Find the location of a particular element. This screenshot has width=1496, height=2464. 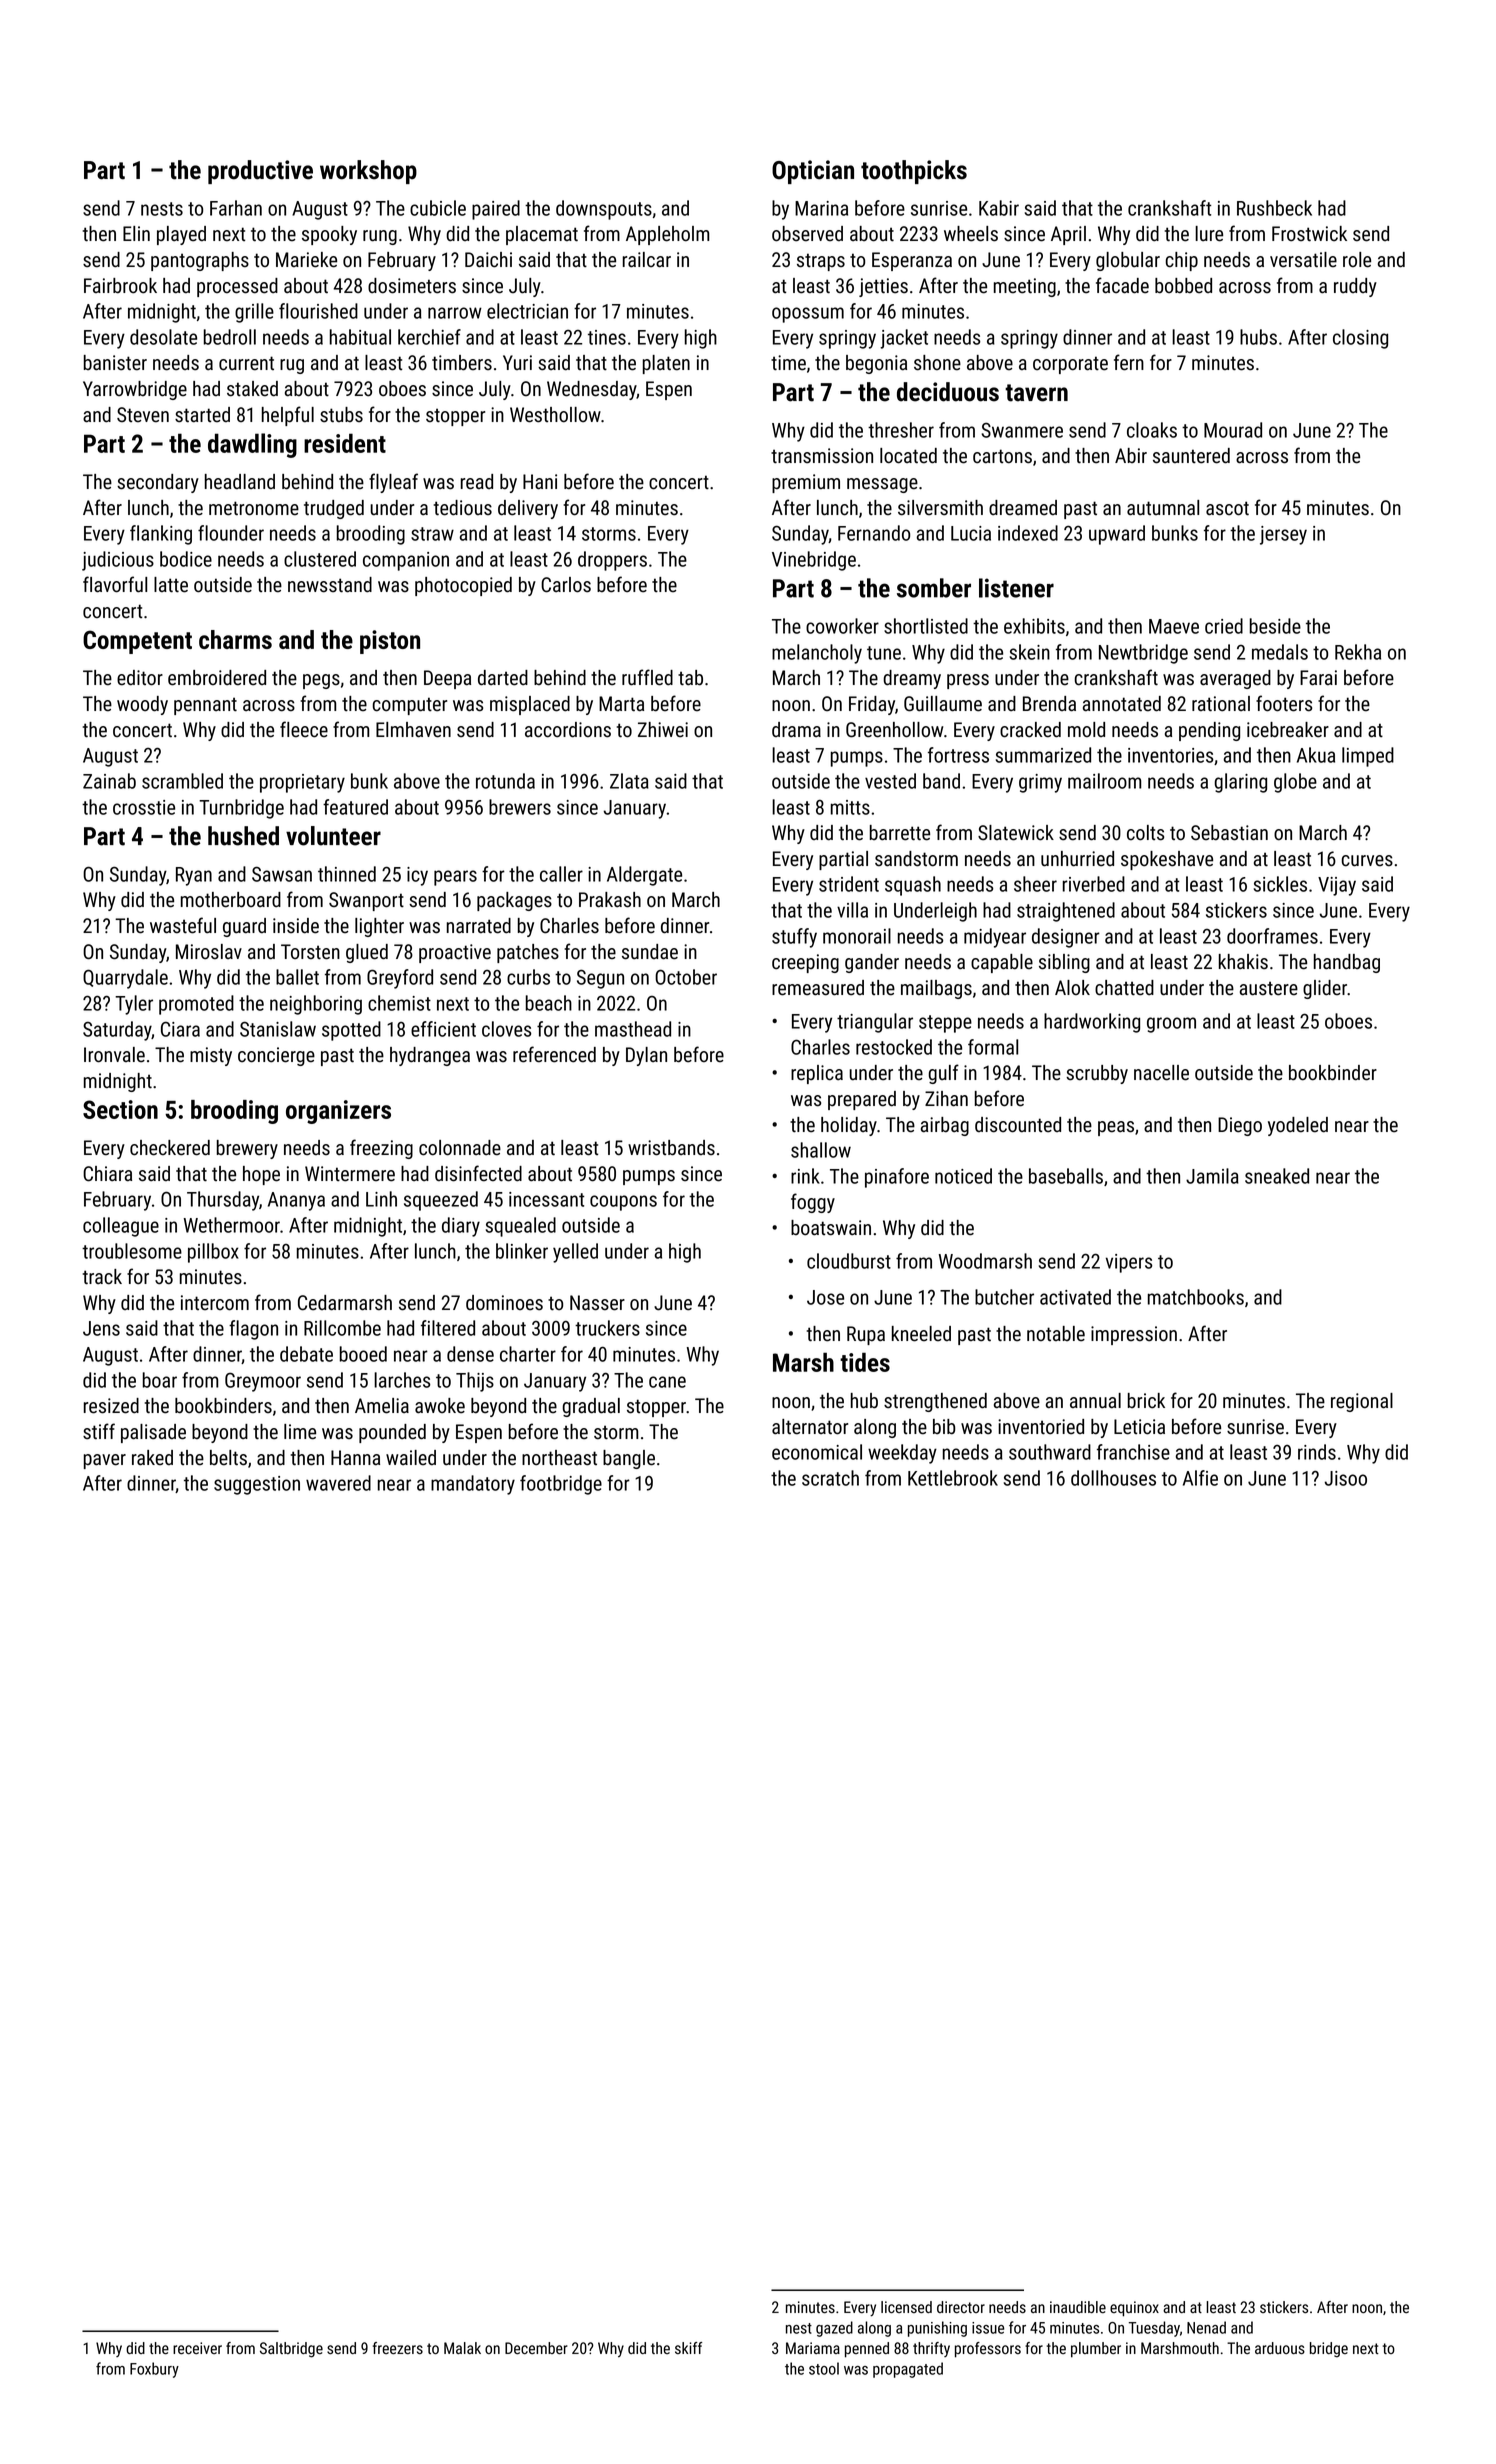

downspouts is located at coordinates (604, 210).
